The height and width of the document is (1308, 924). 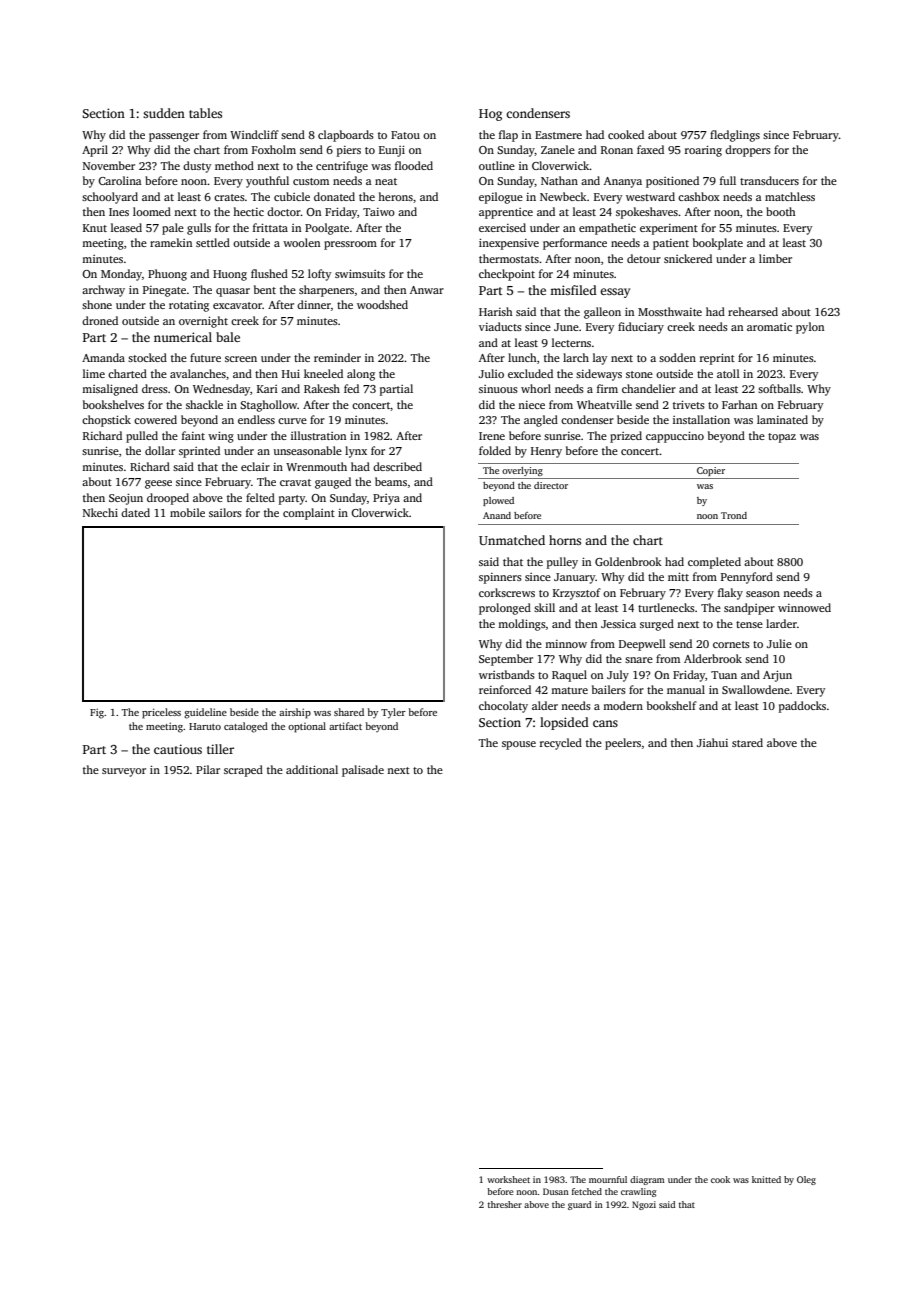 What do you see at coordinates (508, 1179) in the document?
I see `worksheet` at bounding box center [508, 1179].
